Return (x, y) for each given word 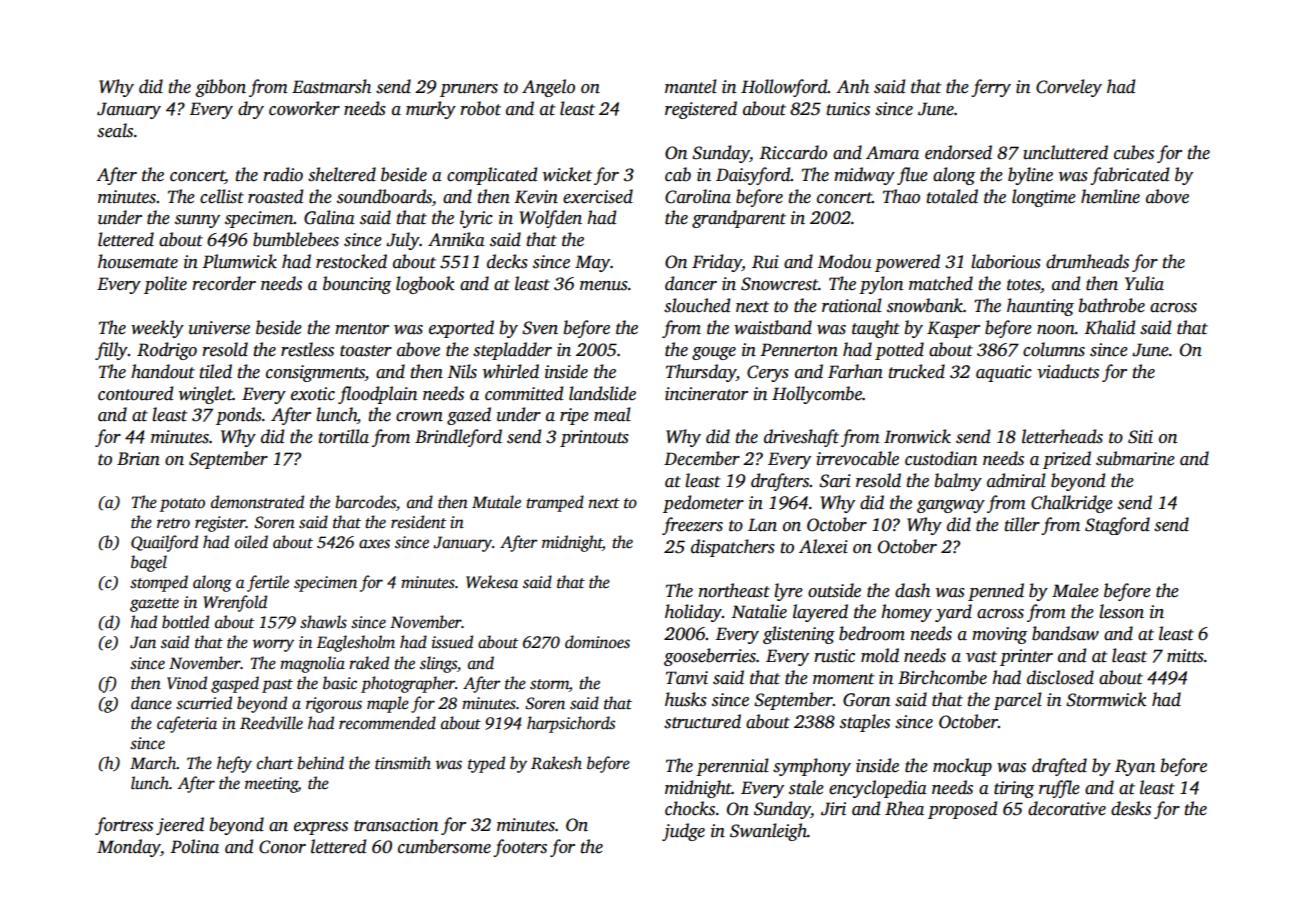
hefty (234, 764)
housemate (138, 261)
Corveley (1069, 88)
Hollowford (784, 88)
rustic (834, 656)
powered (907, 263)
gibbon (220, 88)
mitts (1185, 656)
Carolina (698, 196)
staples (865, 723)
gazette (154, 605)
